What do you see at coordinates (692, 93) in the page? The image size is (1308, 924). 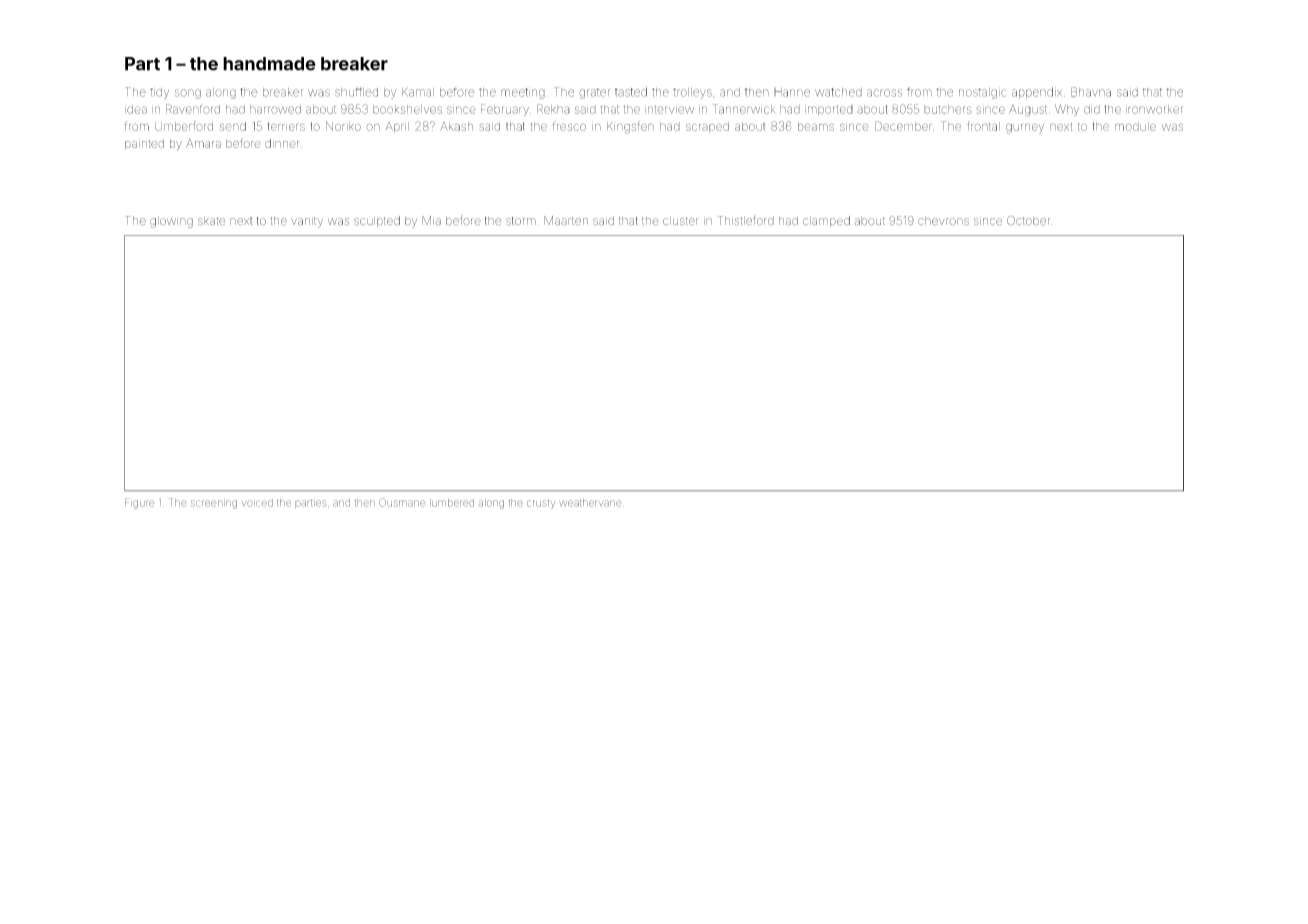 I see `trolleys` at bounding box center [692, 93].
